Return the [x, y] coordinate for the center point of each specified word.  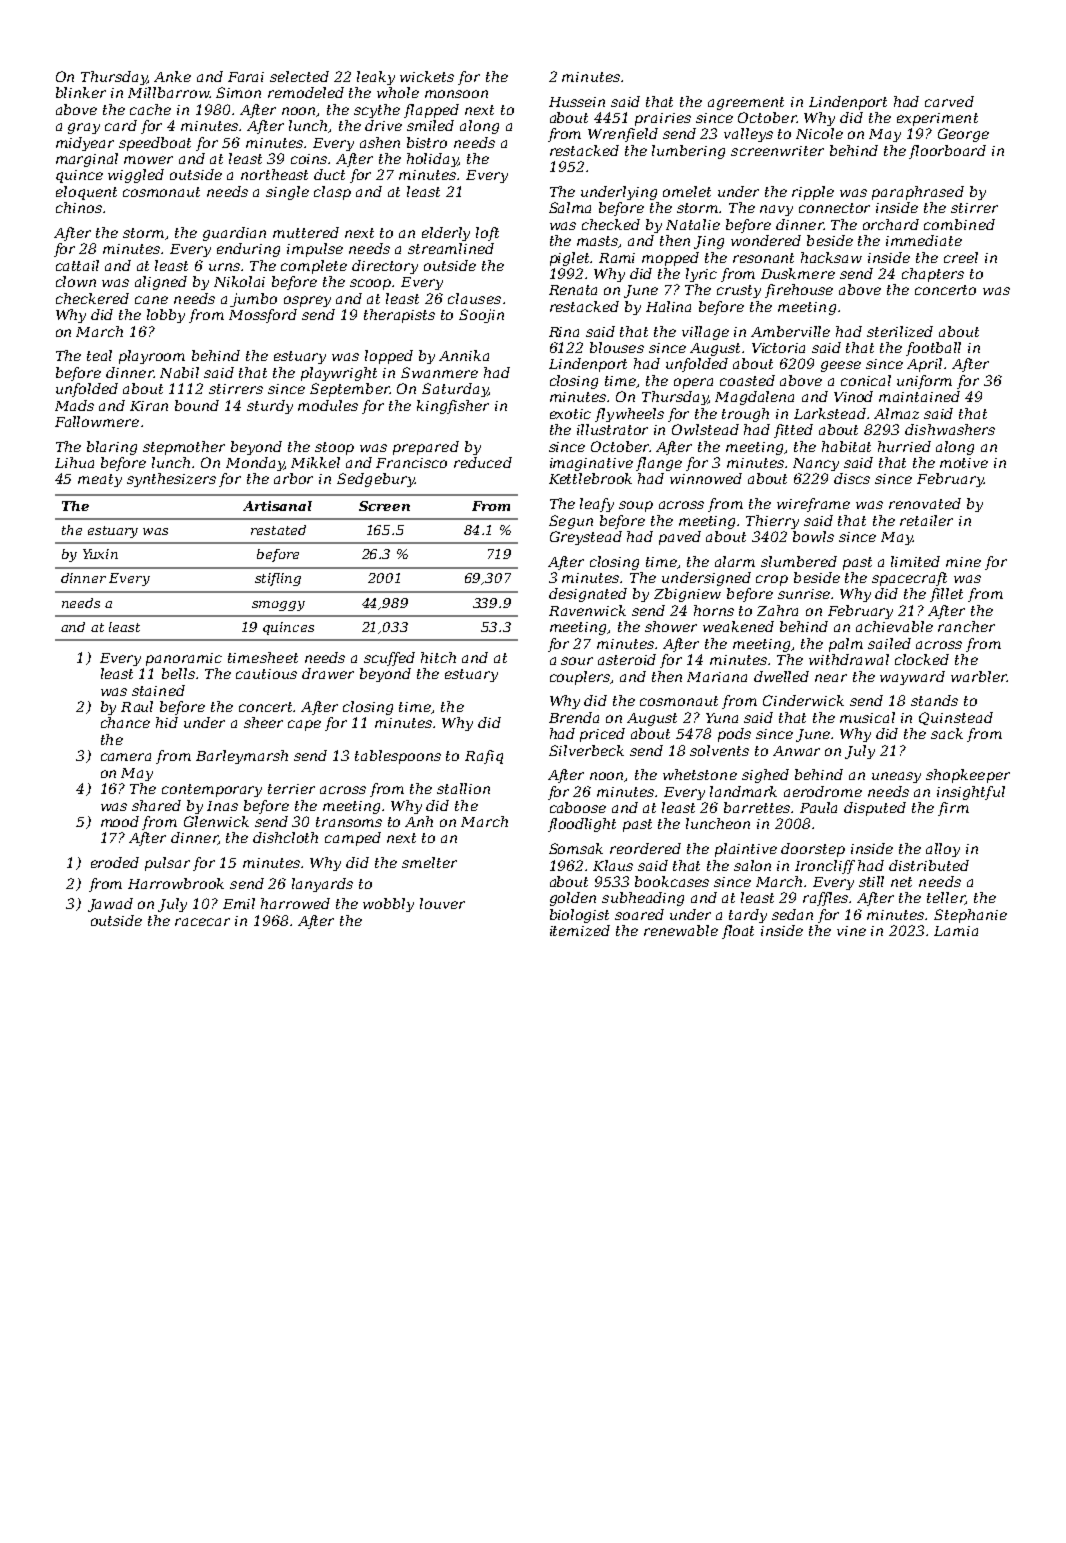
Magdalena [754, 398]
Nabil [179, 372]
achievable [894, 626]
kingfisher [453, 407]
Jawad [110, 905]
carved [949, 101]
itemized [580, 930]
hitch [438, 657]
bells [178, 673]
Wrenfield [623, 135]
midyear [85, 144]
